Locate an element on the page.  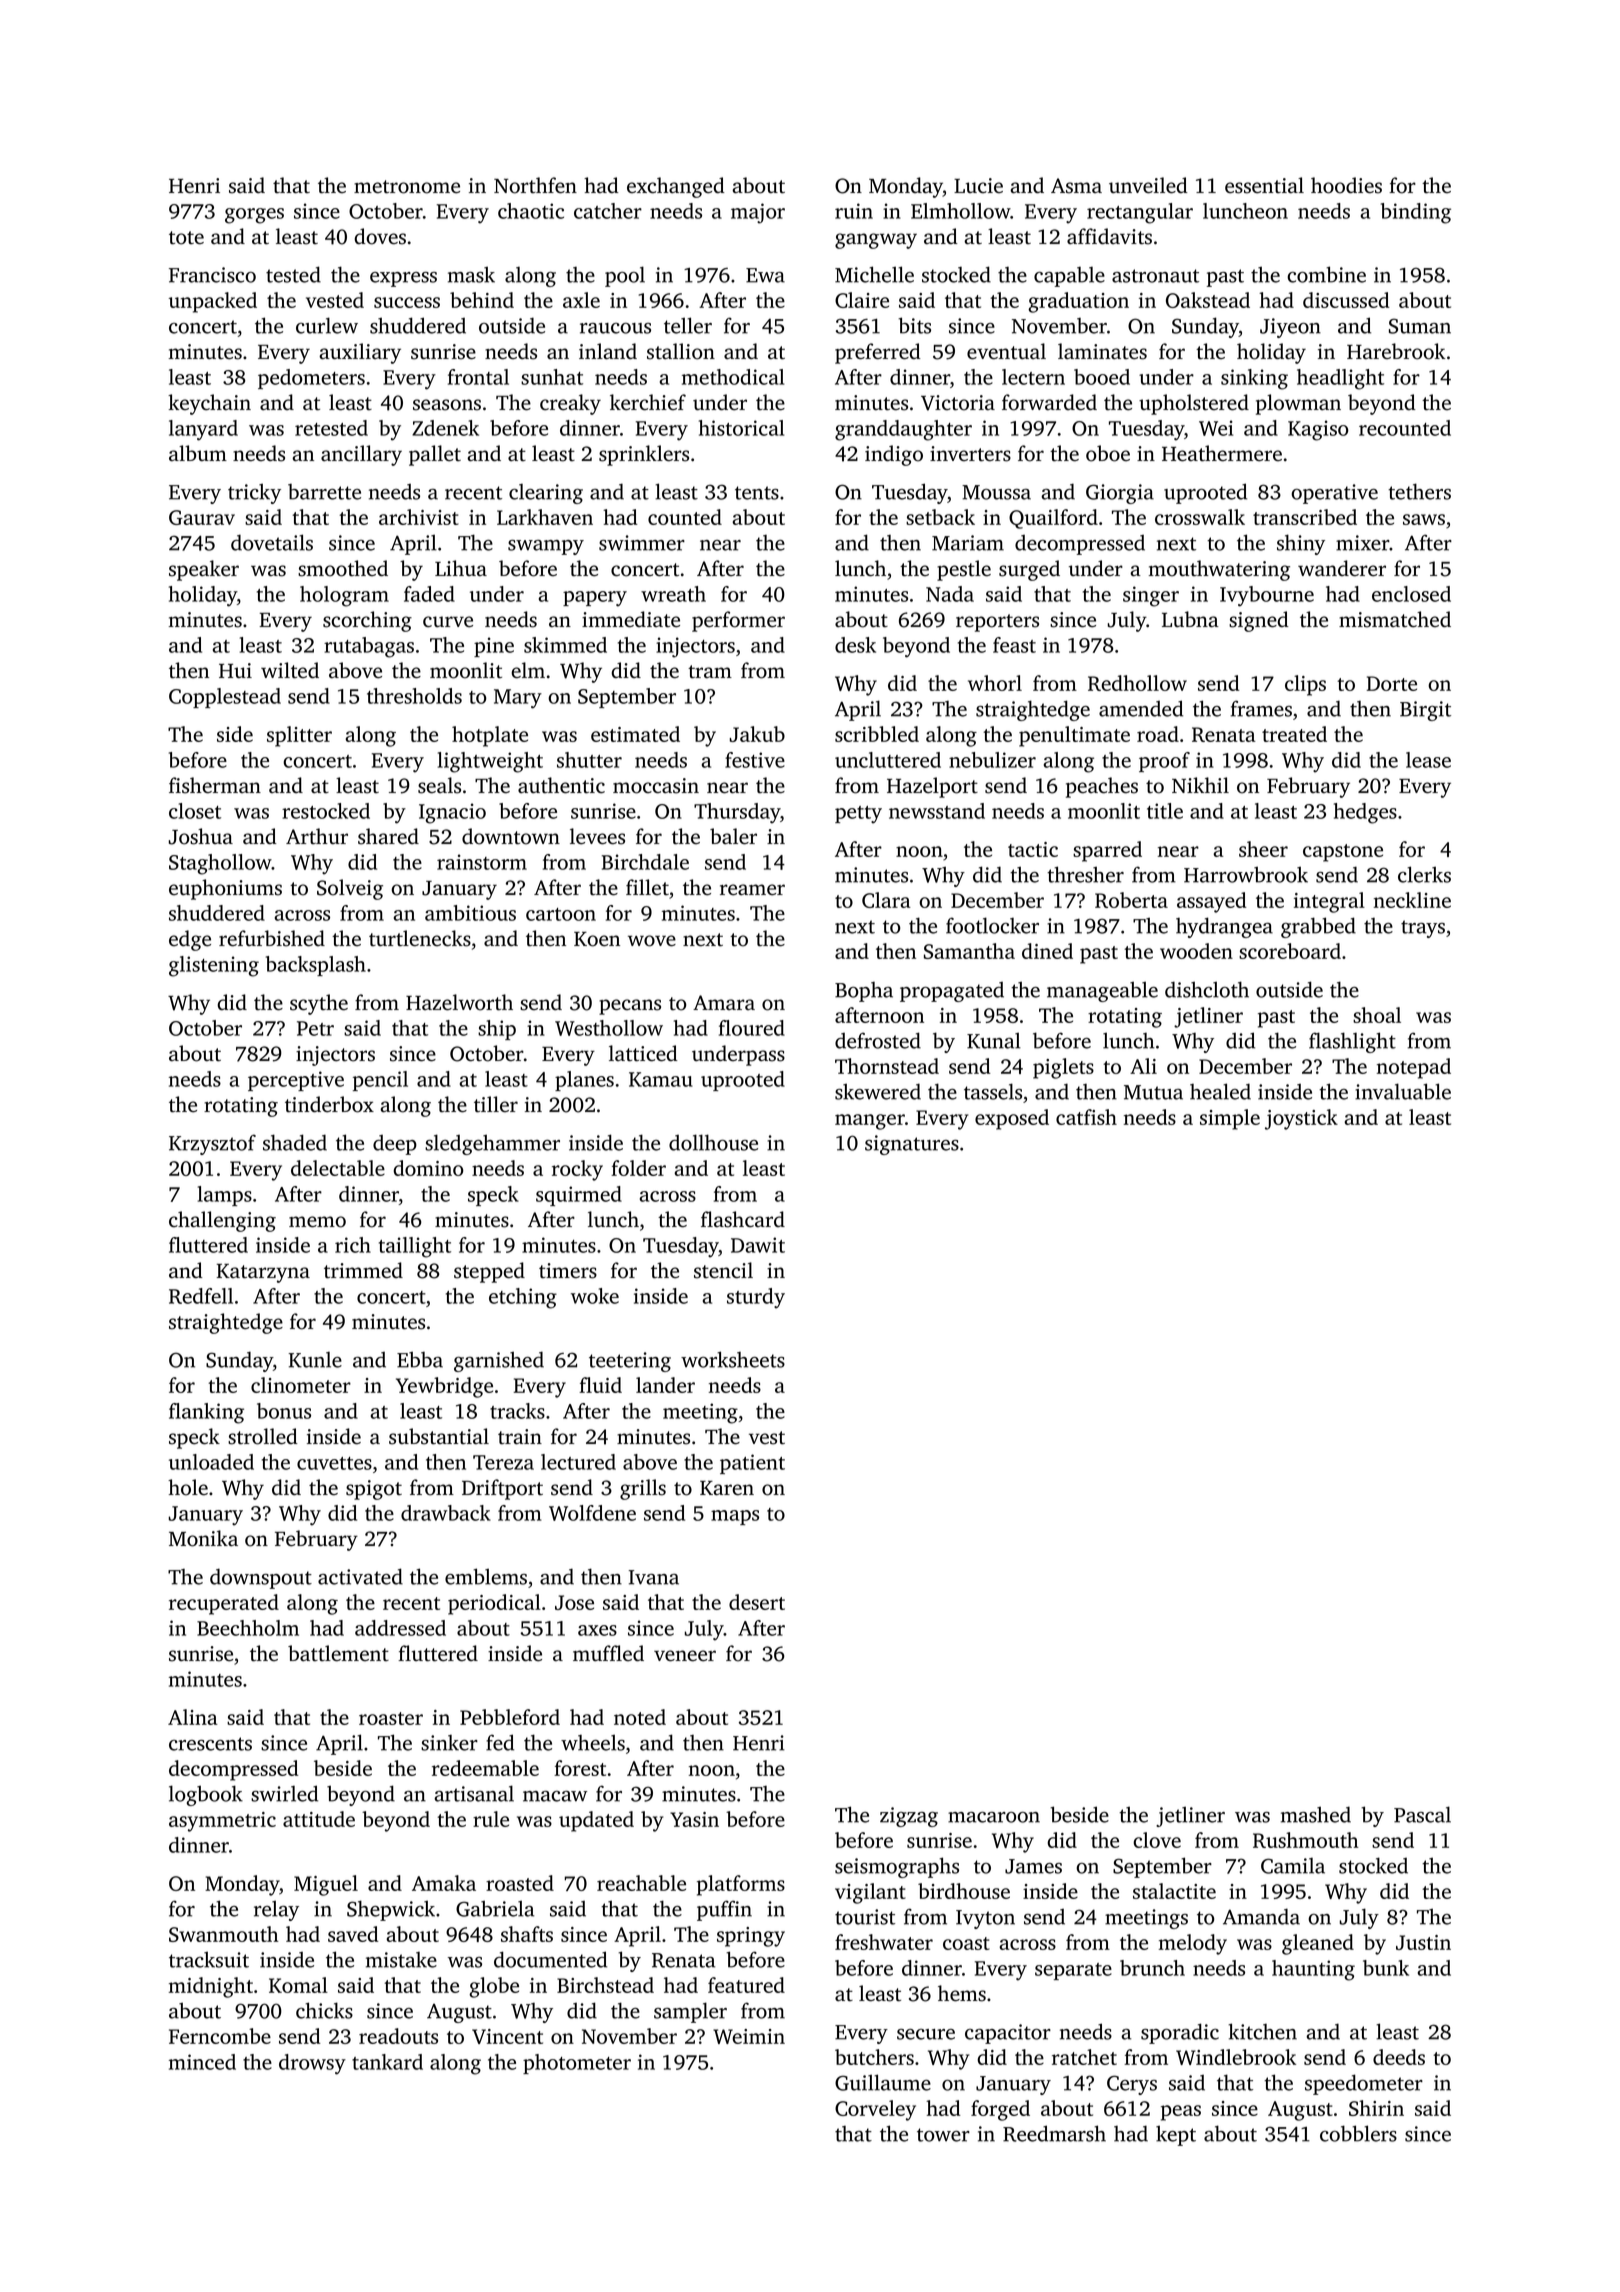
methodical is located at coordinates (733, 377).
